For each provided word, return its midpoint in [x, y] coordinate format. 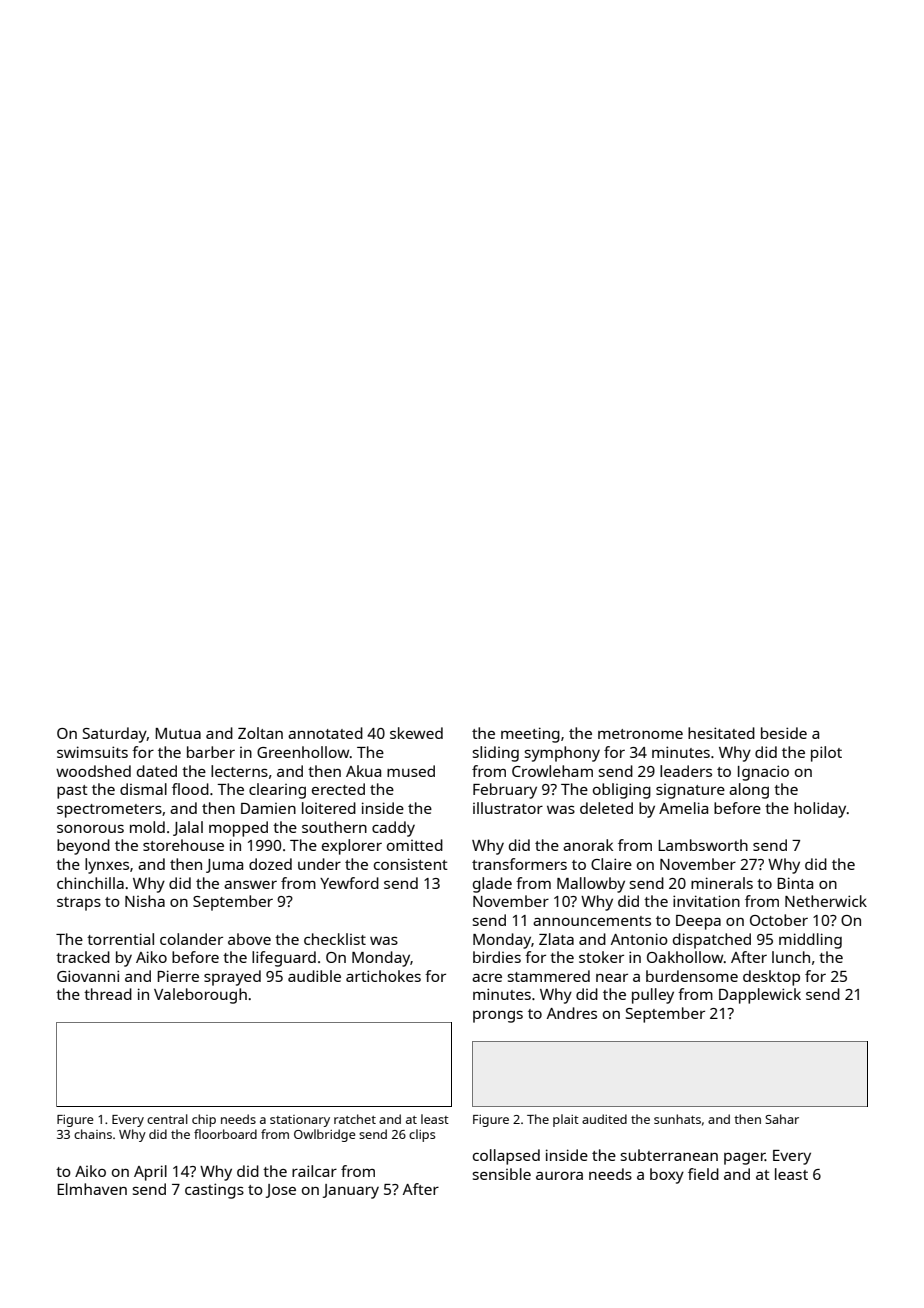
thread [108, 994]
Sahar [782, 1119]
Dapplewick [760, 996]
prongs [498, 1017]
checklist [335, 939]
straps [79, 904]
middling [810, 941]
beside [784, 733]
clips [422, 1135]
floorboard [225, 1134]
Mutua [178, 733]
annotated [325, 733]
